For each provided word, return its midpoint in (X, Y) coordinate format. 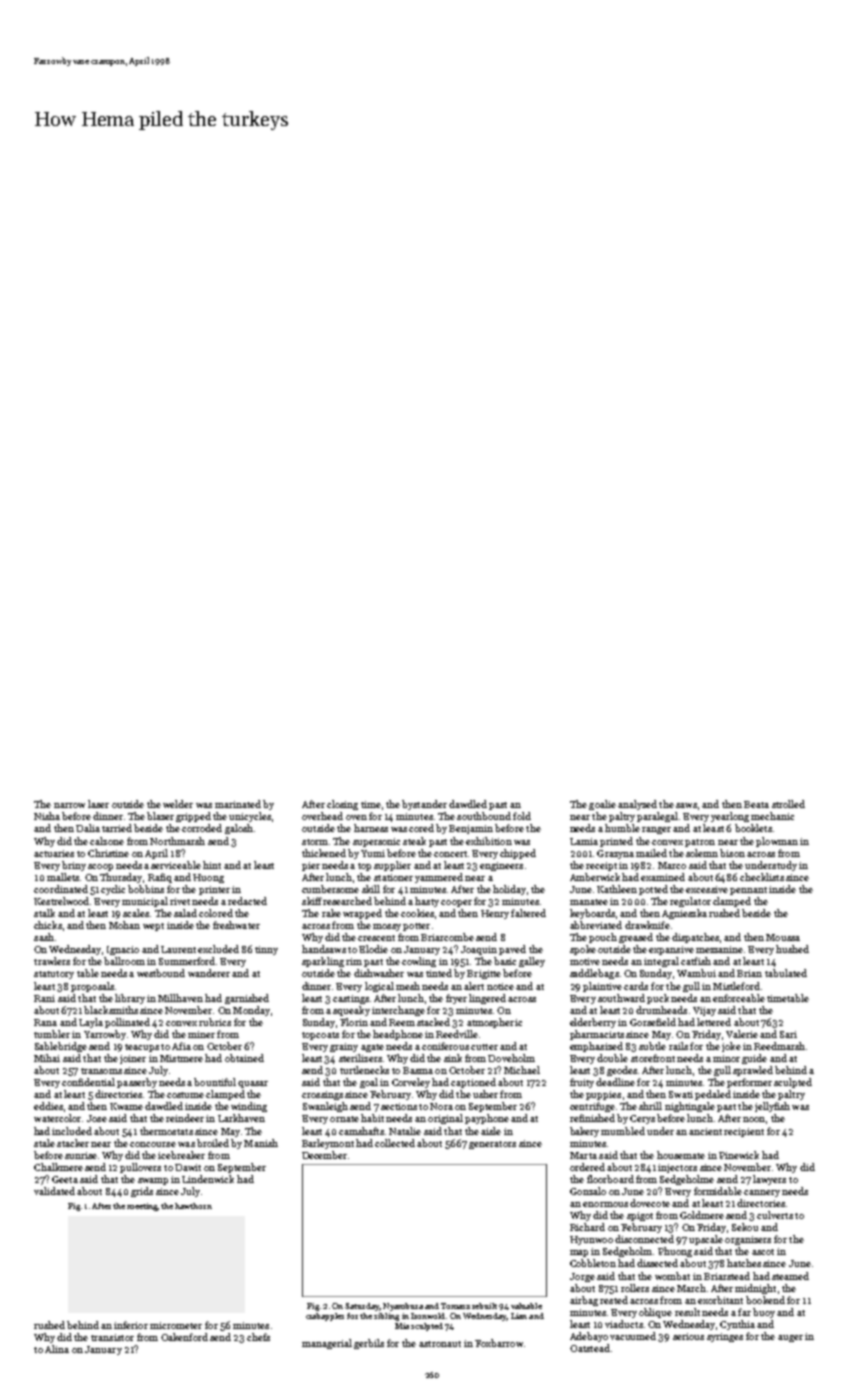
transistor (112, 1337)
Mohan (124, 925)
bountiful (215, 1082)
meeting (142, 1207)
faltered (528, 913)
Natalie (405, 1131)
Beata (756, 804)
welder (178, 804)
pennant (748, 891)
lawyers (769, 1180)
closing (342, 805)
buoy (764, 1313)
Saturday (362, 1307)
